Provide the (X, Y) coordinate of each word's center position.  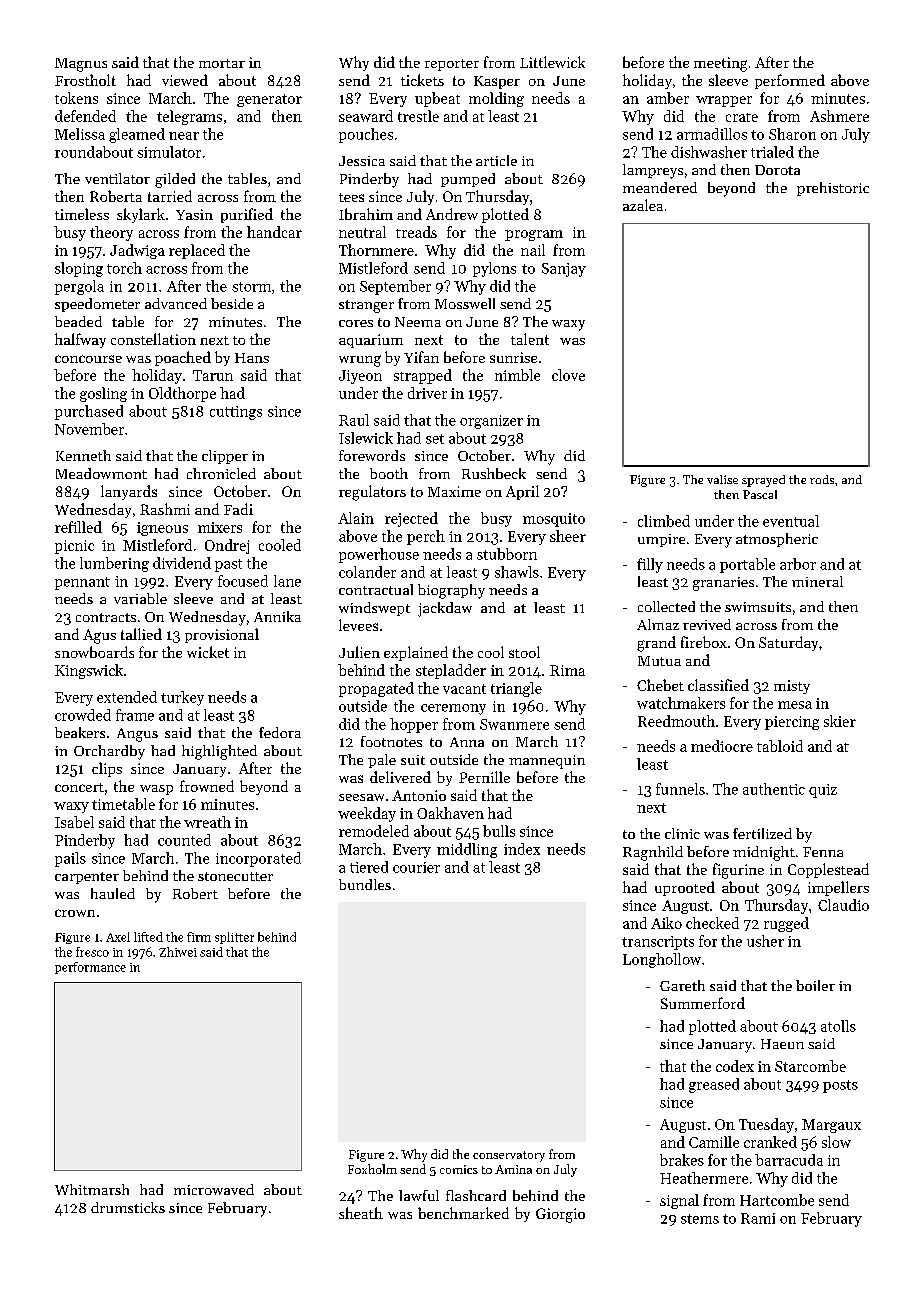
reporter (452, 65)
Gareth (682, 985)
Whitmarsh (92, 1189)
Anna (467, 742)
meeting (720, 64)
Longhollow (662, 960)
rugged (786, 924)
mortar (222, 63)
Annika (277, 616)
